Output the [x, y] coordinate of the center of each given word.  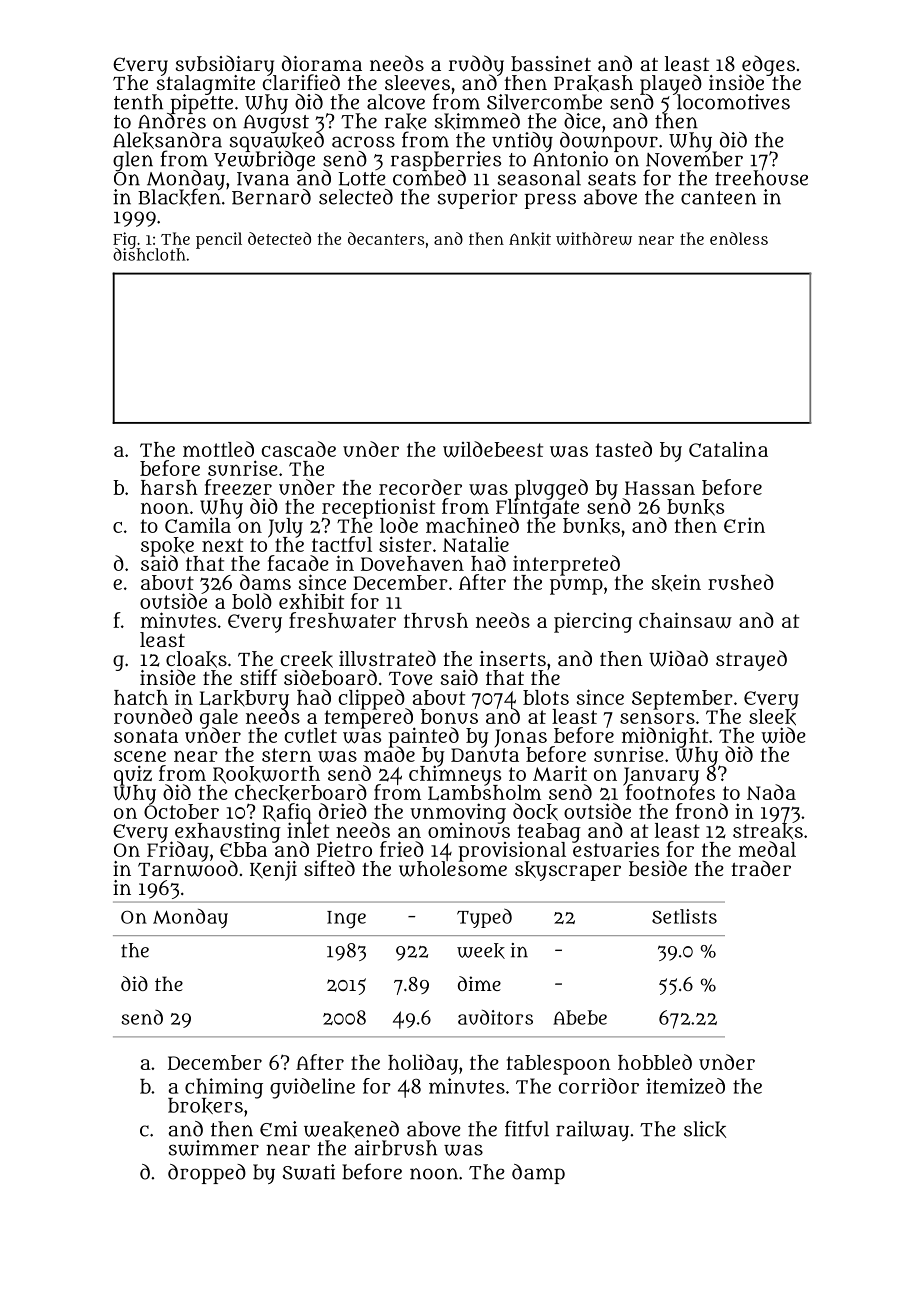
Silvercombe [544, 102]
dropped [207, 1174]
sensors [657, 718]
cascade [298, 449]
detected [279, 238]
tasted [624, 449]
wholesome [453, 869]
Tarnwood [188, 869]
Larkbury [244, 699]
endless [739, 238]
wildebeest [493, 449]
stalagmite [206, 84]
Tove [411, 678]
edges [768, 65]
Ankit [530, 239]
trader [761, 868]
